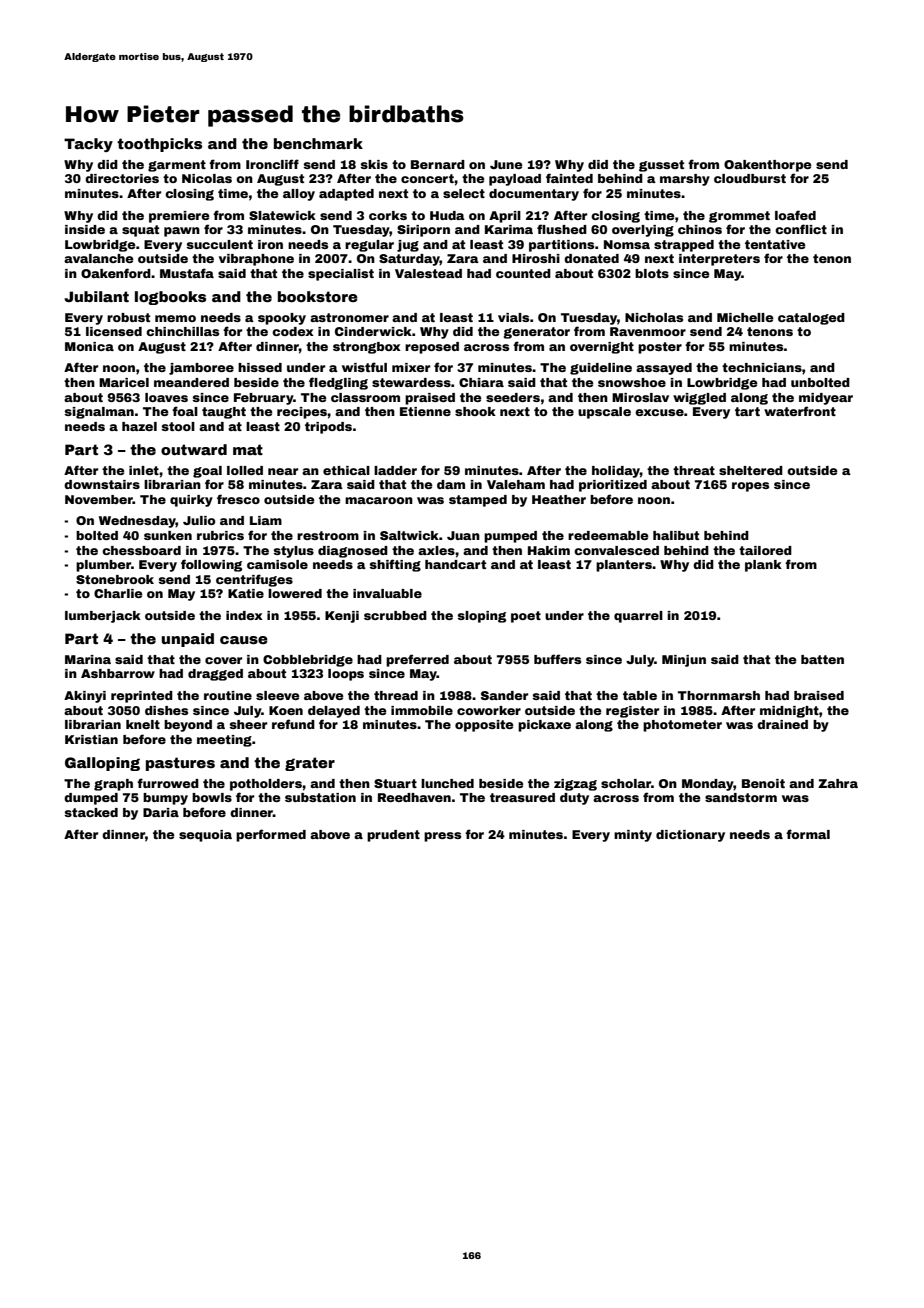 Image resolution: width=924 pixels, height=1308 pixels. I want to click on Akinyi, so click(85, 697).
